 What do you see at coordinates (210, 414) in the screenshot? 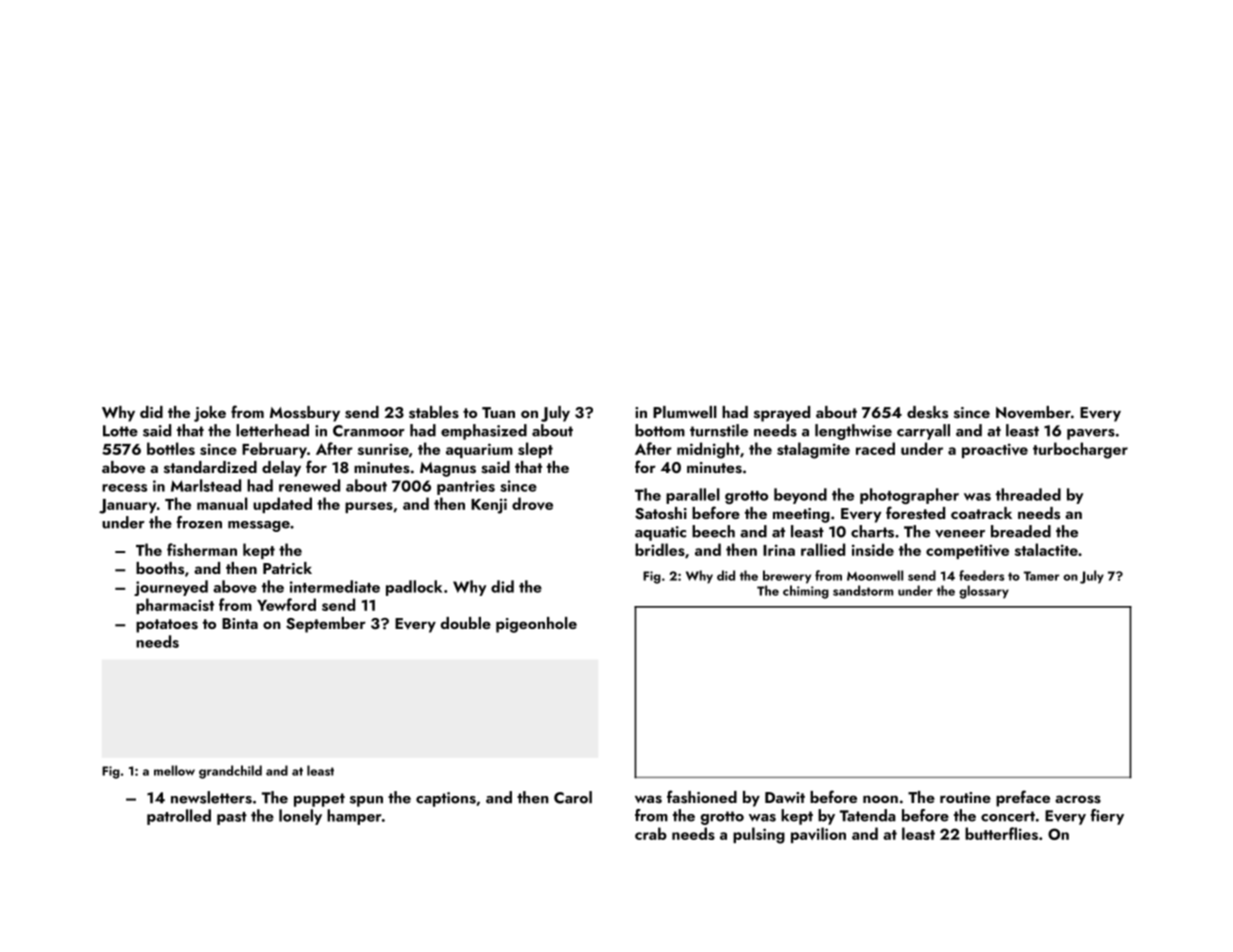
I see `joke` at bounding box center [210, 414].
